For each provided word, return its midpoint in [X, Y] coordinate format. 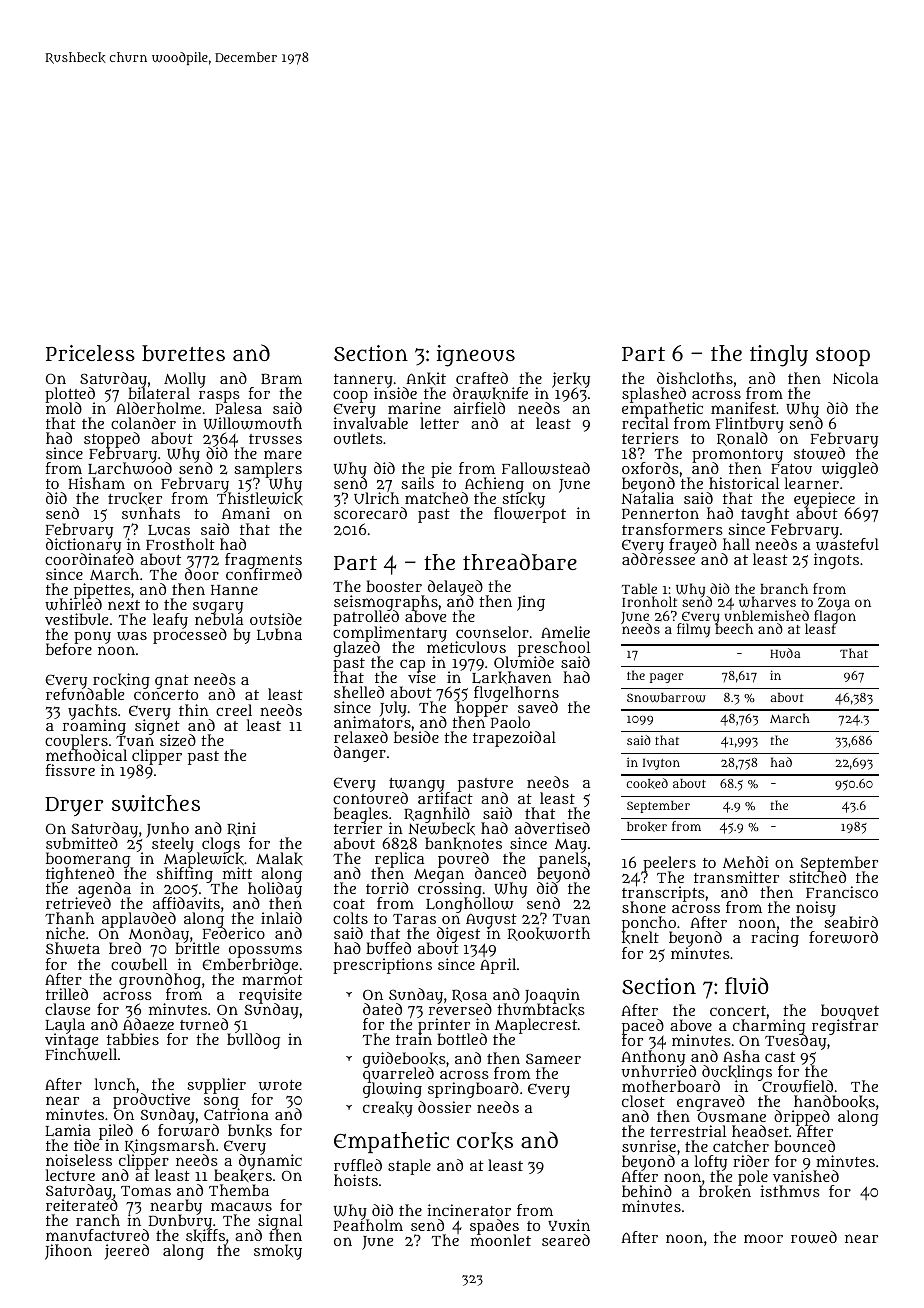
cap [412, 665]
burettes [183, 353]
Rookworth [549, 934]
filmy [693, 631]
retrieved [78, 903]
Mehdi [746, 862]
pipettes [101, 591]
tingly [779, 356]
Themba [239, 1190]
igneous [476, 356]
